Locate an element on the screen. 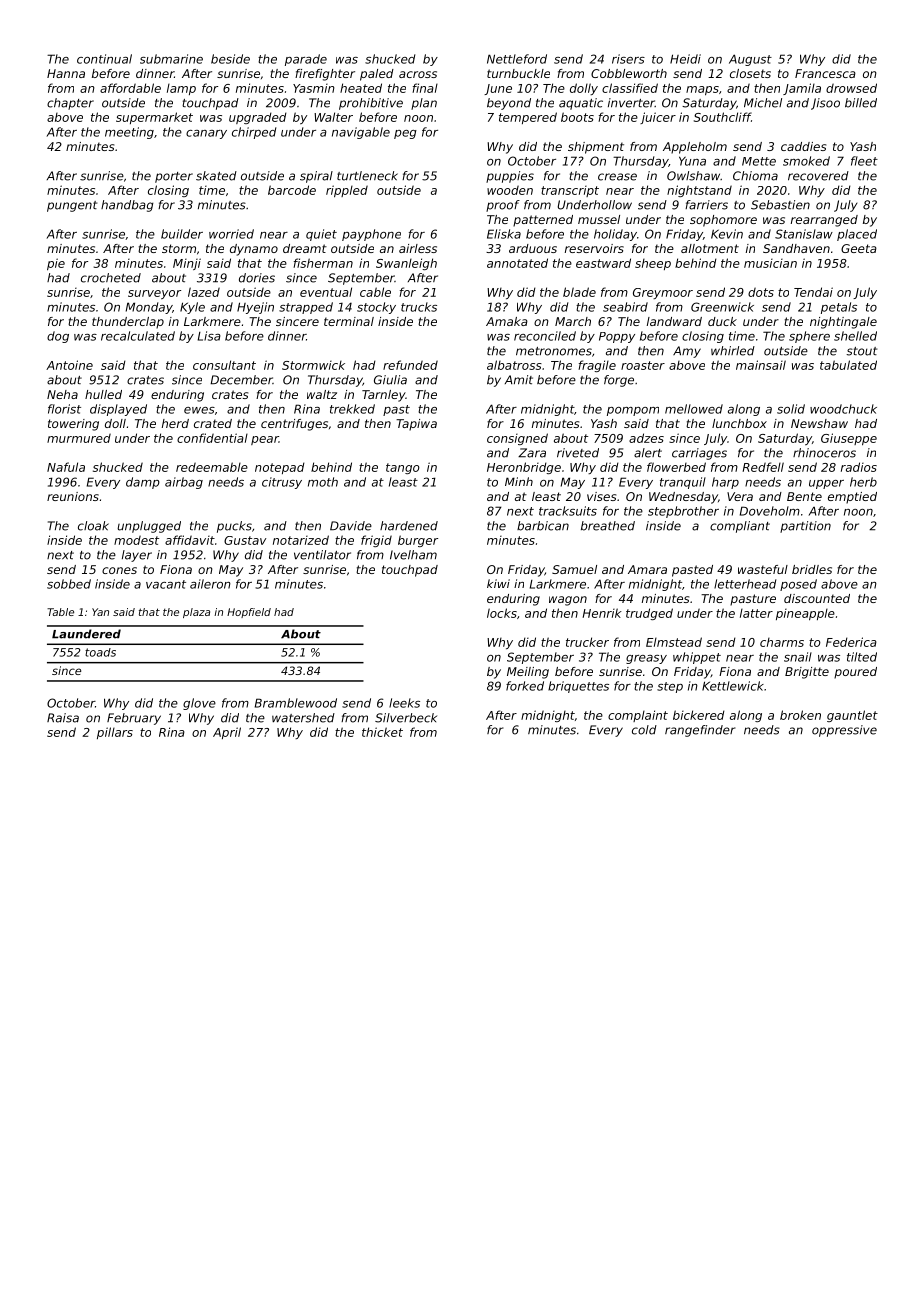 This screenshot has width=924, height=1314. August is located at coordinates (750, 60).
